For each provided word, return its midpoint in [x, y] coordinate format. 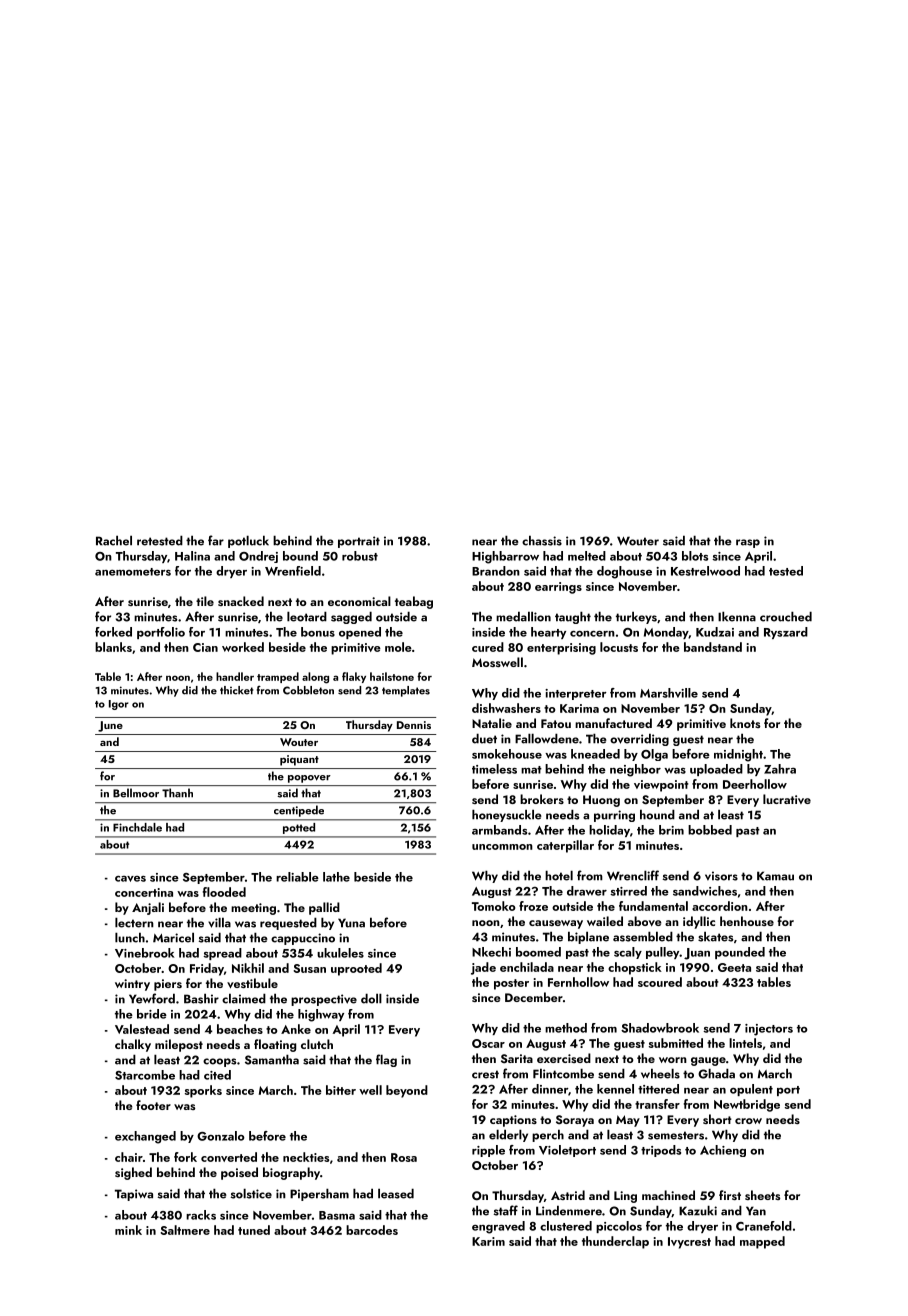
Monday [666, 633]
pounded [740, 953]
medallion [523, 616]
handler [235, 676]
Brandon [496, 571]
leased [396, 1193]
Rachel [114, 540]
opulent [751, 1090]
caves [130, 879]
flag [386, 1060]
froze [533, 906]
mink [128, 1230]
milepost [179, 1045]
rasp [748, 543]
